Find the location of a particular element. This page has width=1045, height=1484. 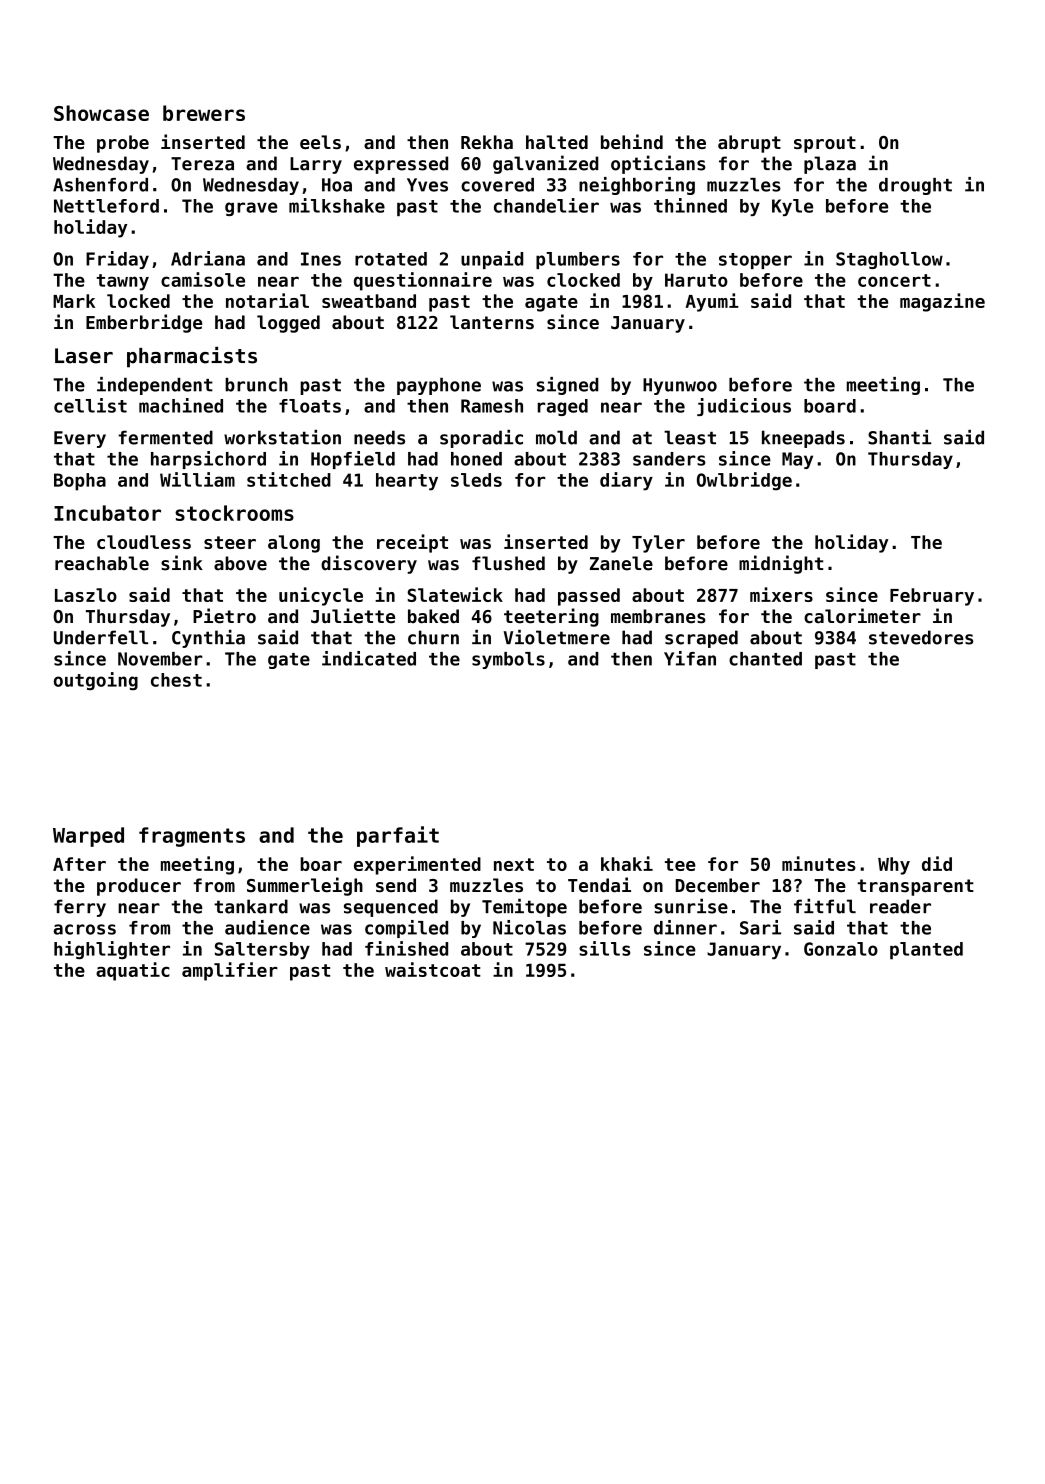

magazine is located at coordinates (942, 302).
